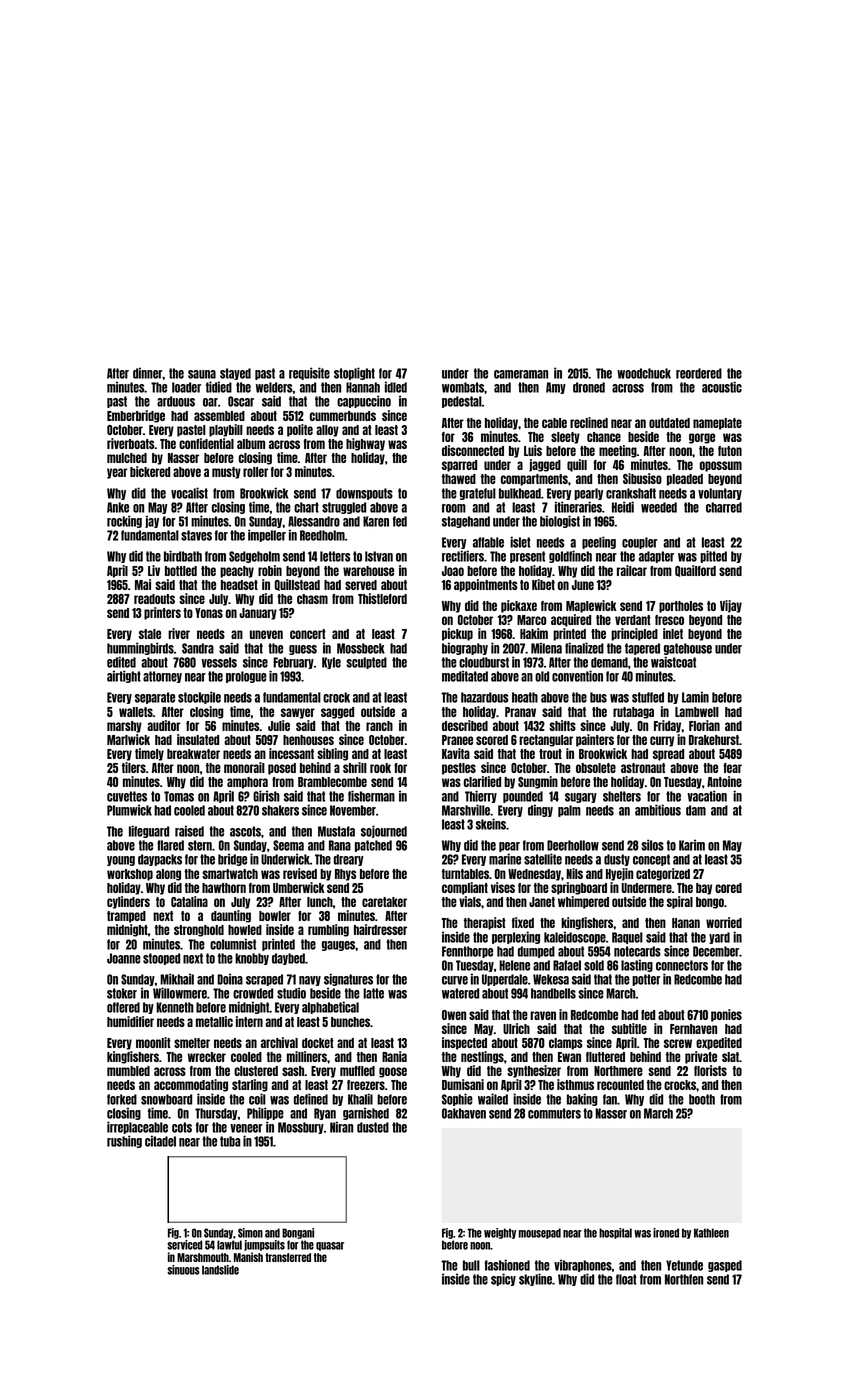  Describe the element at coordinates (464, 1113) in the screenshot. I see `Oakhaven` at that location.
